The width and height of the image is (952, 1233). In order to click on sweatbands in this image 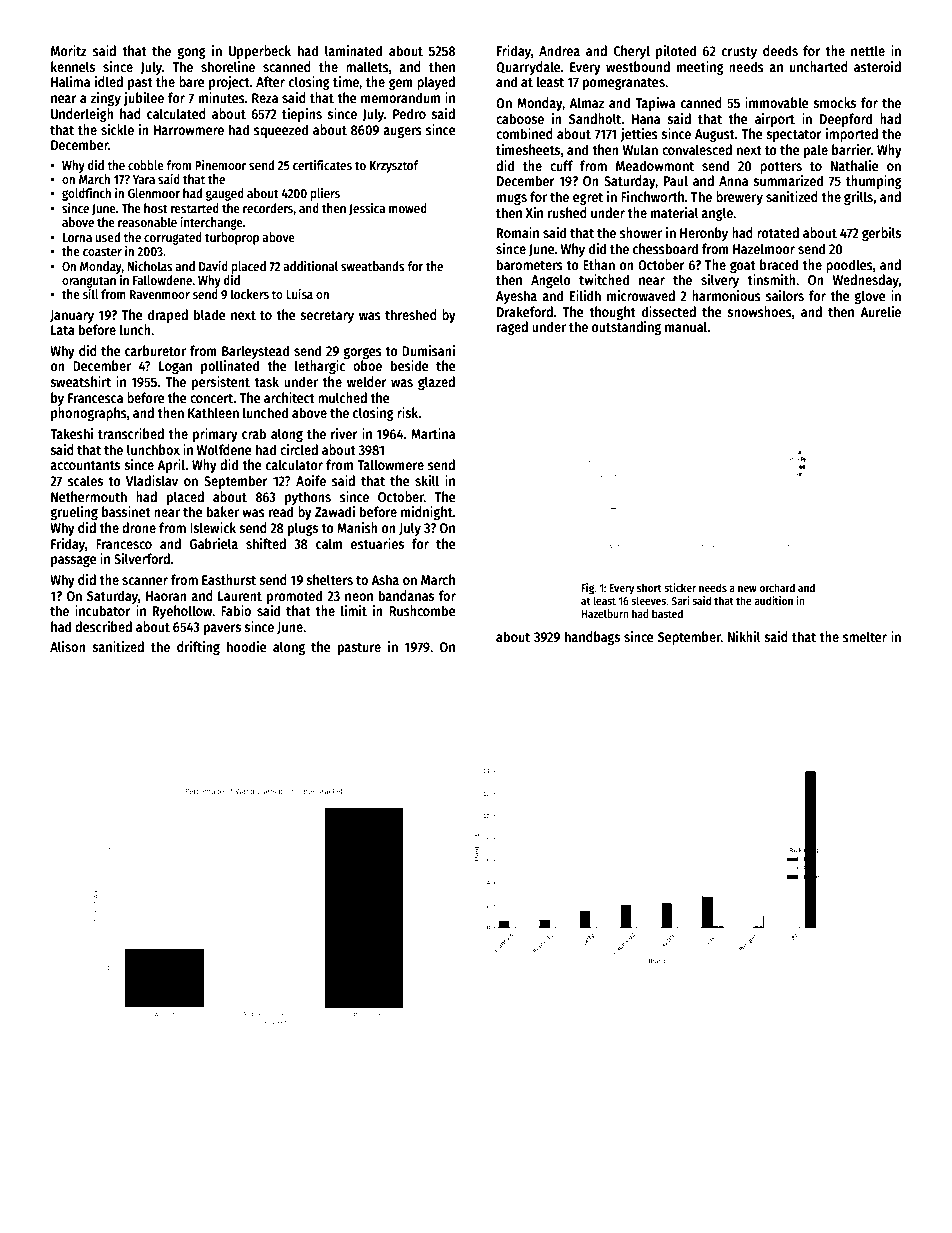, I will do `click(373, 266)`.
